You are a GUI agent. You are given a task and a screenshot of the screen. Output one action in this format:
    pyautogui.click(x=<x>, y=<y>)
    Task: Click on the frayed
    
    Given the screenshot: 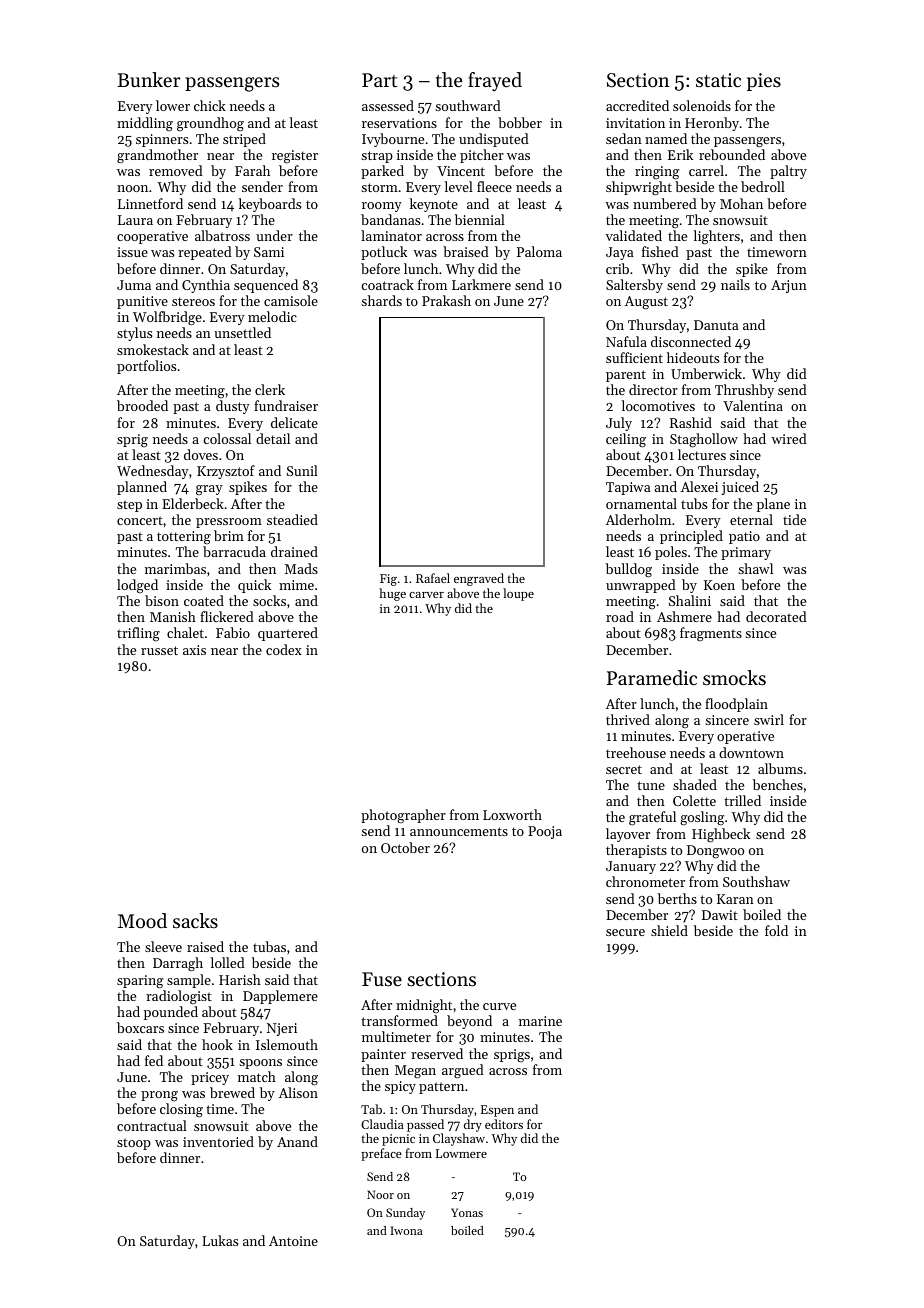 What is the action you would take?
    pyautogui.click(x=495, y=81)
